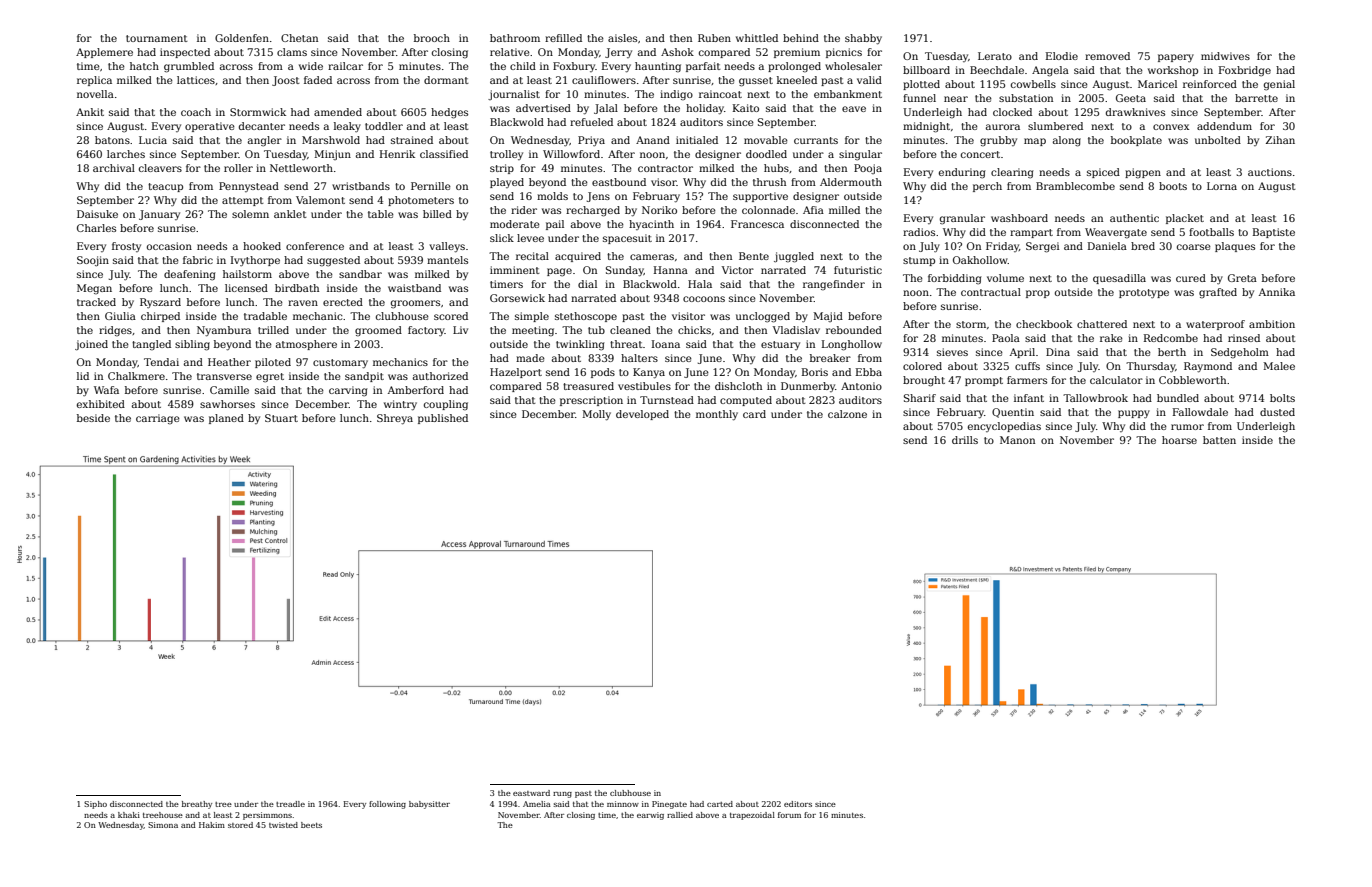 The image size is (1372, 887). Describe the element at coordinates (704, 299) in the screenshot. I see `cocoons` at that location.
